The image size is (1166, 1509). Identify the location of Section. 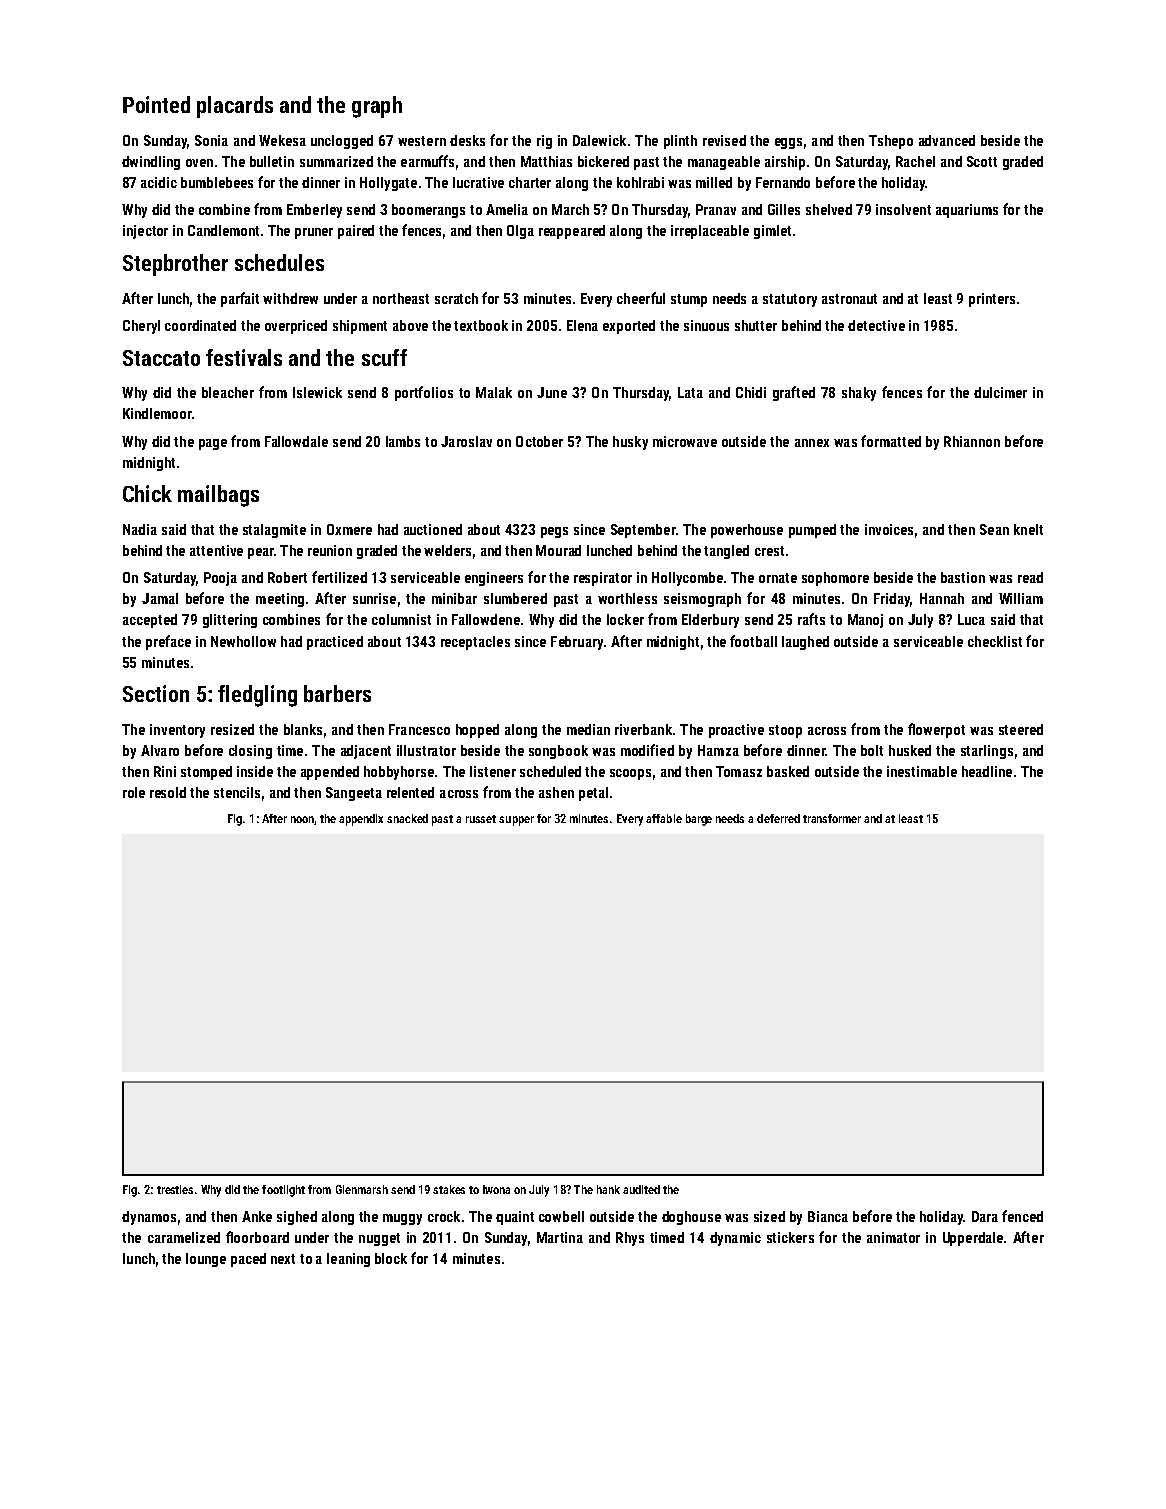
(156, 693).
